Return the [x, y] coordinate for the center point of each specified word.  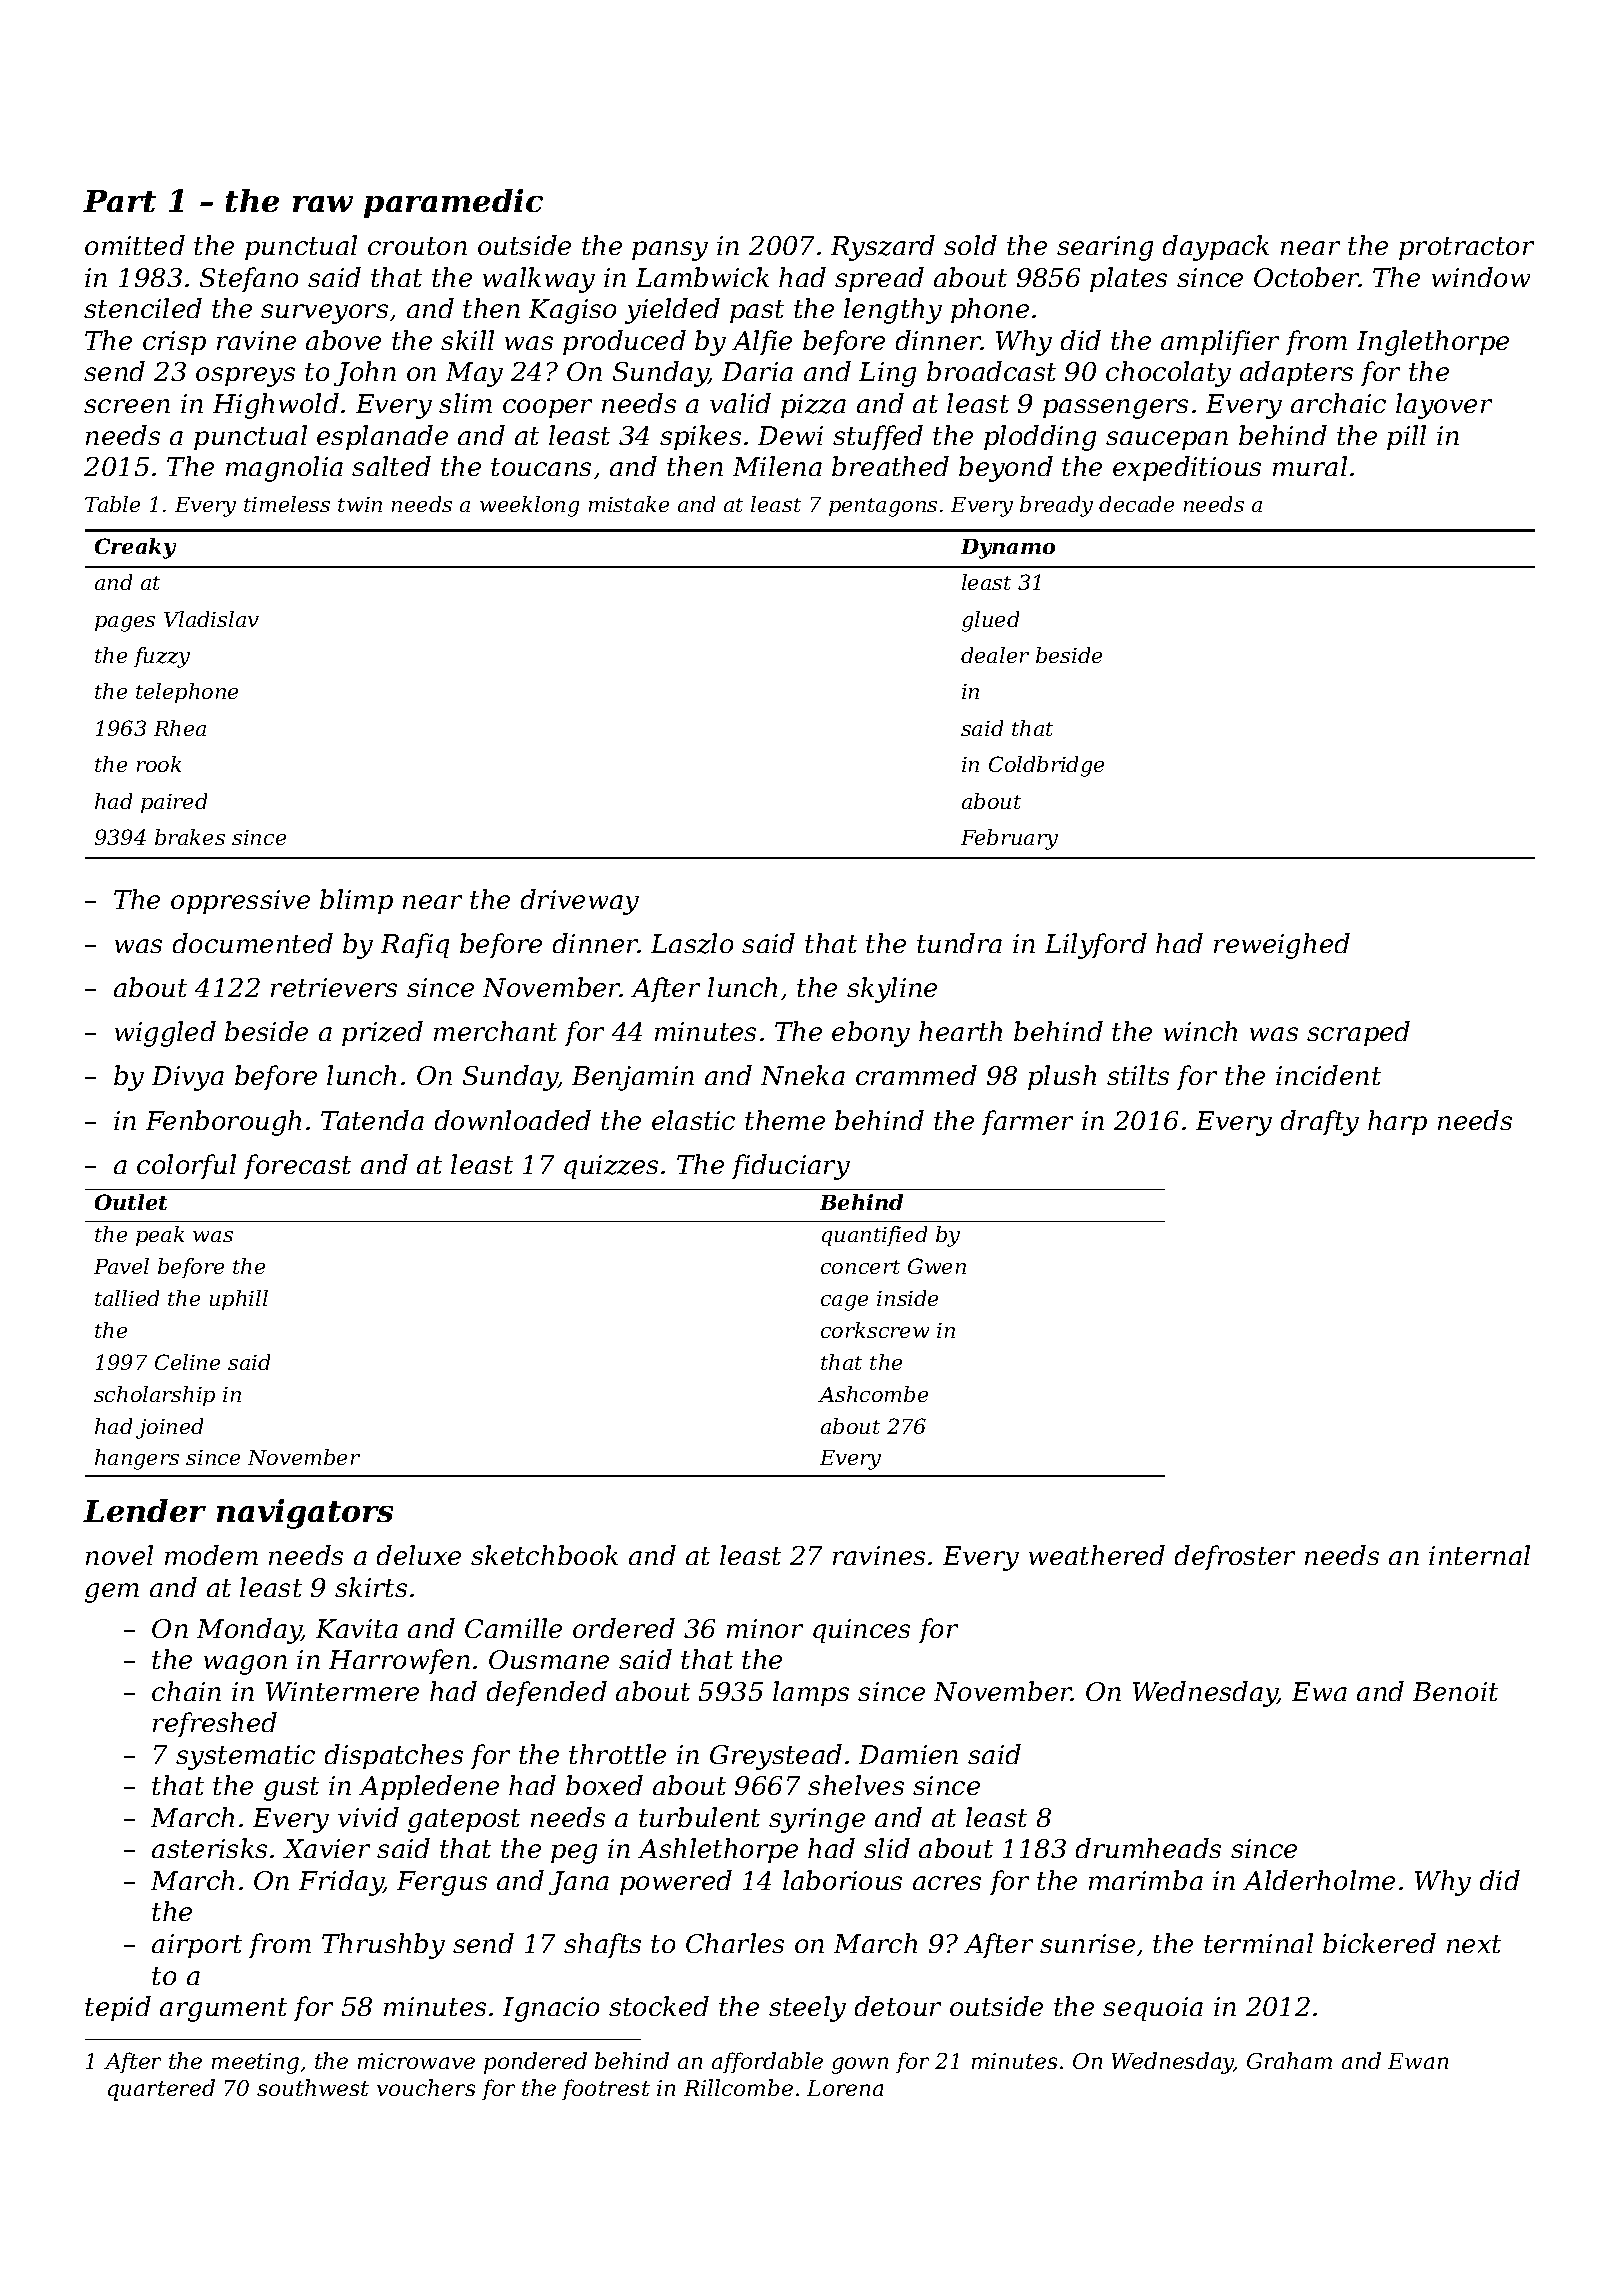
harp [1397, 1122]
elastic [693, 1120]
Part [119, 201]
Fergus [442, 1883]
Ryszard [883, 248]
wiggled [165, 1034]
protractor [1466, 248]
